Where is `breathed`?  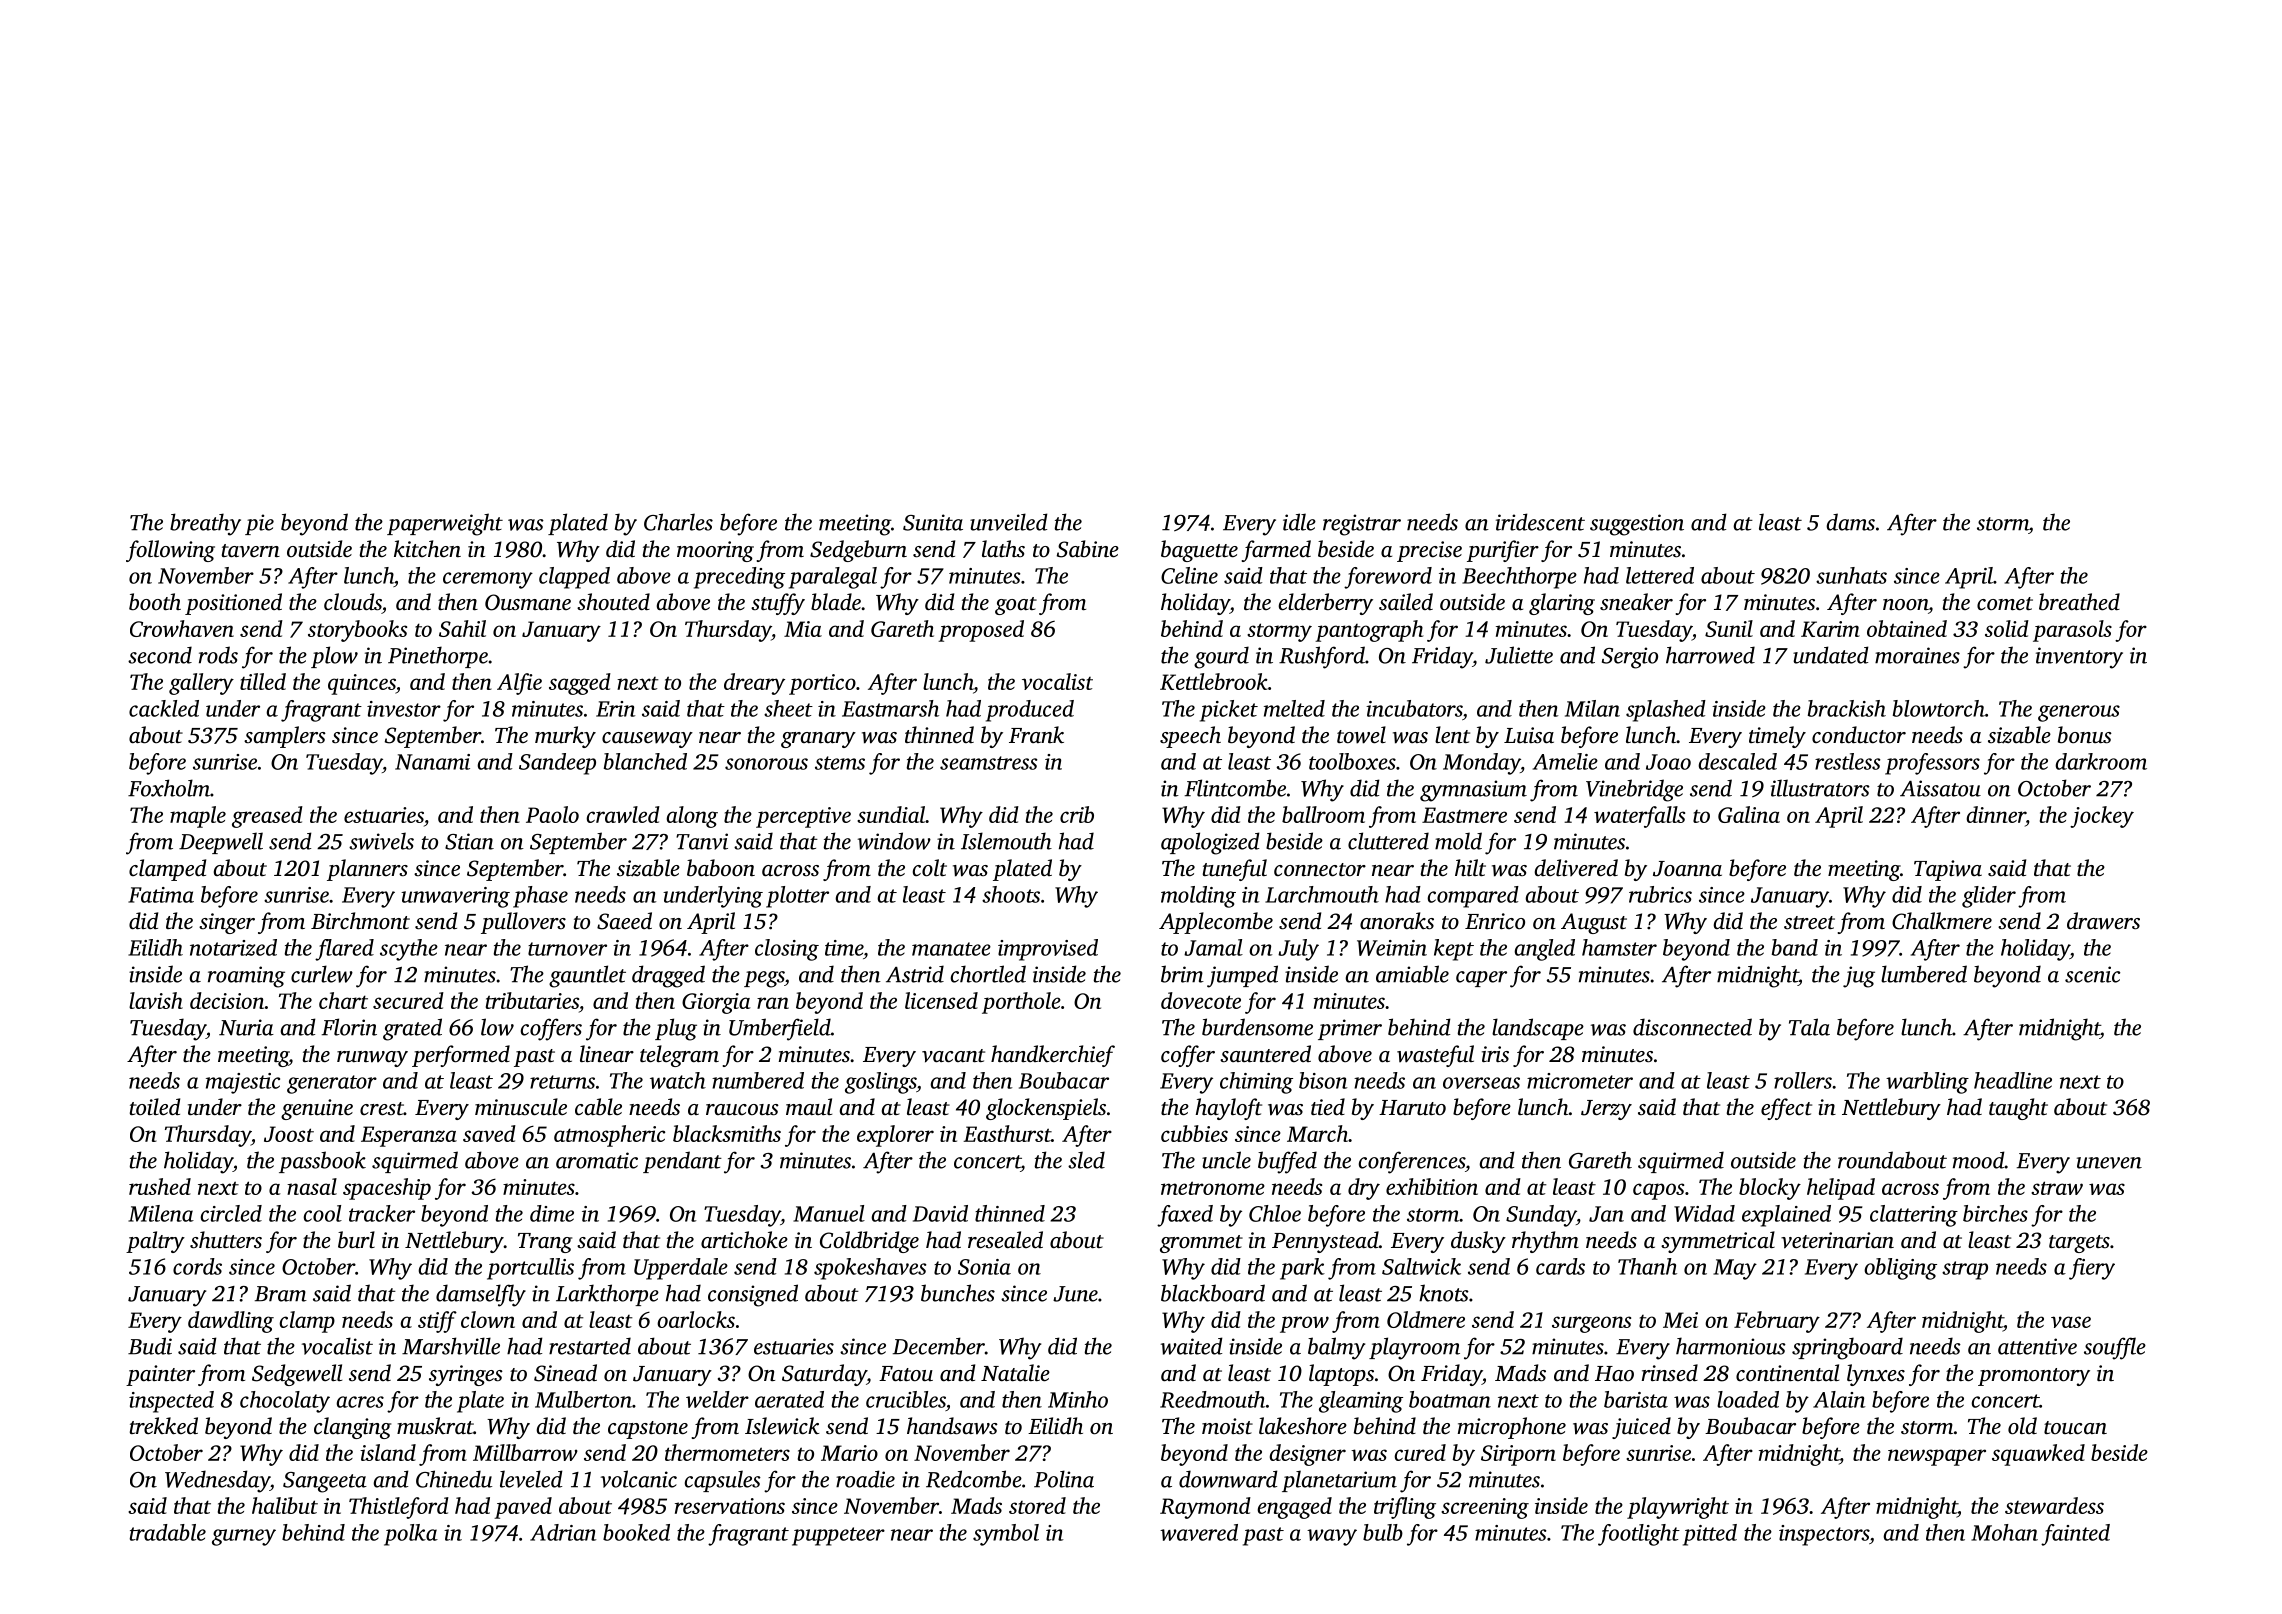
breathed is located at coordinates (2079, 602).
